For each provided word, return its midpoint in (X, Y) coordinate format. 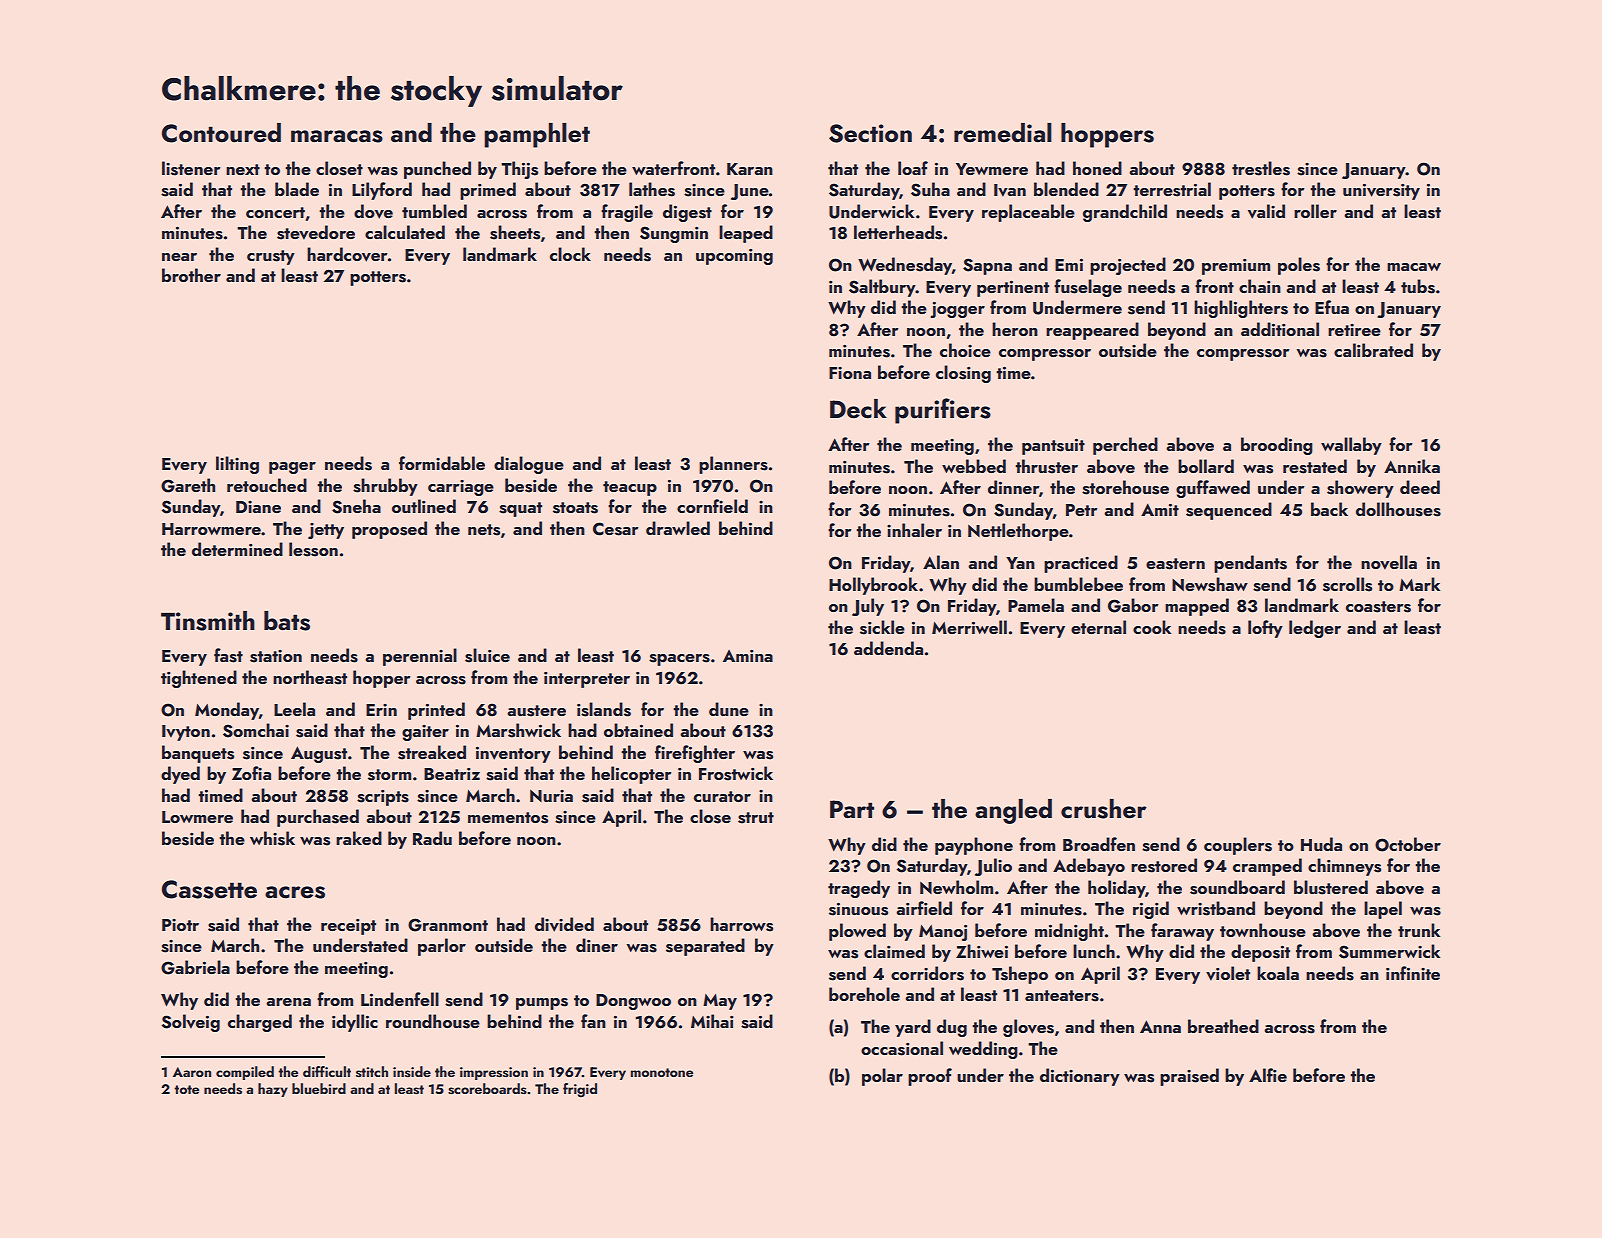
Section (870, 133)
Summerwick (1390, 951)
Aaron (192, 1072)
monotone (662, 1072)
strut (756, 818)
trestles (1261, 168)
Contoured (221, 133)
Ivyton (186, 733)
